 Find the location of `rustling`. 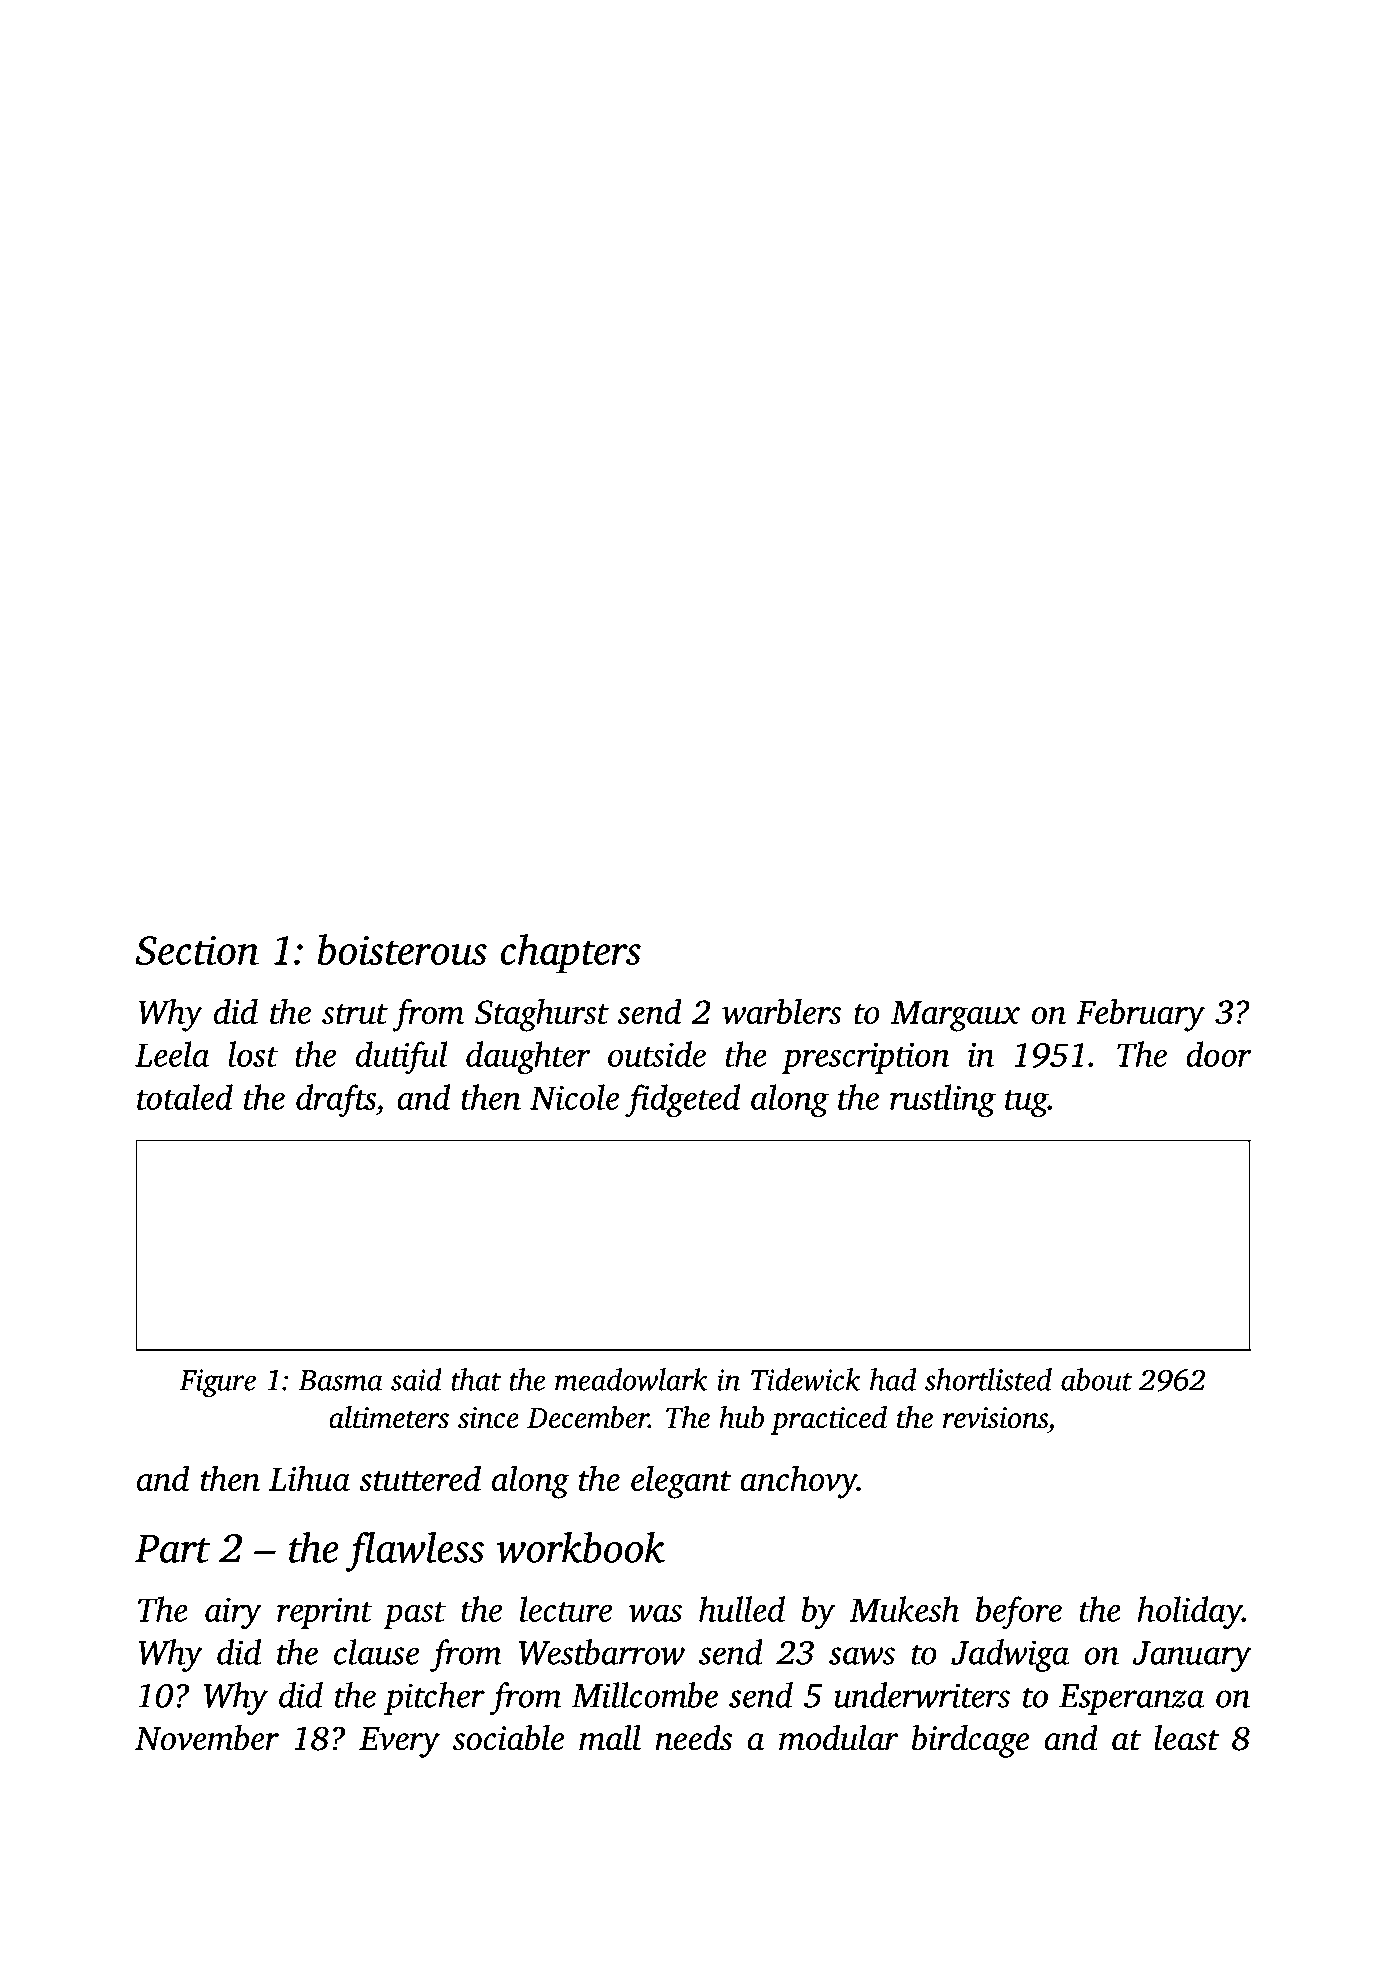

rustling is located at coordinates (943, 1100).
